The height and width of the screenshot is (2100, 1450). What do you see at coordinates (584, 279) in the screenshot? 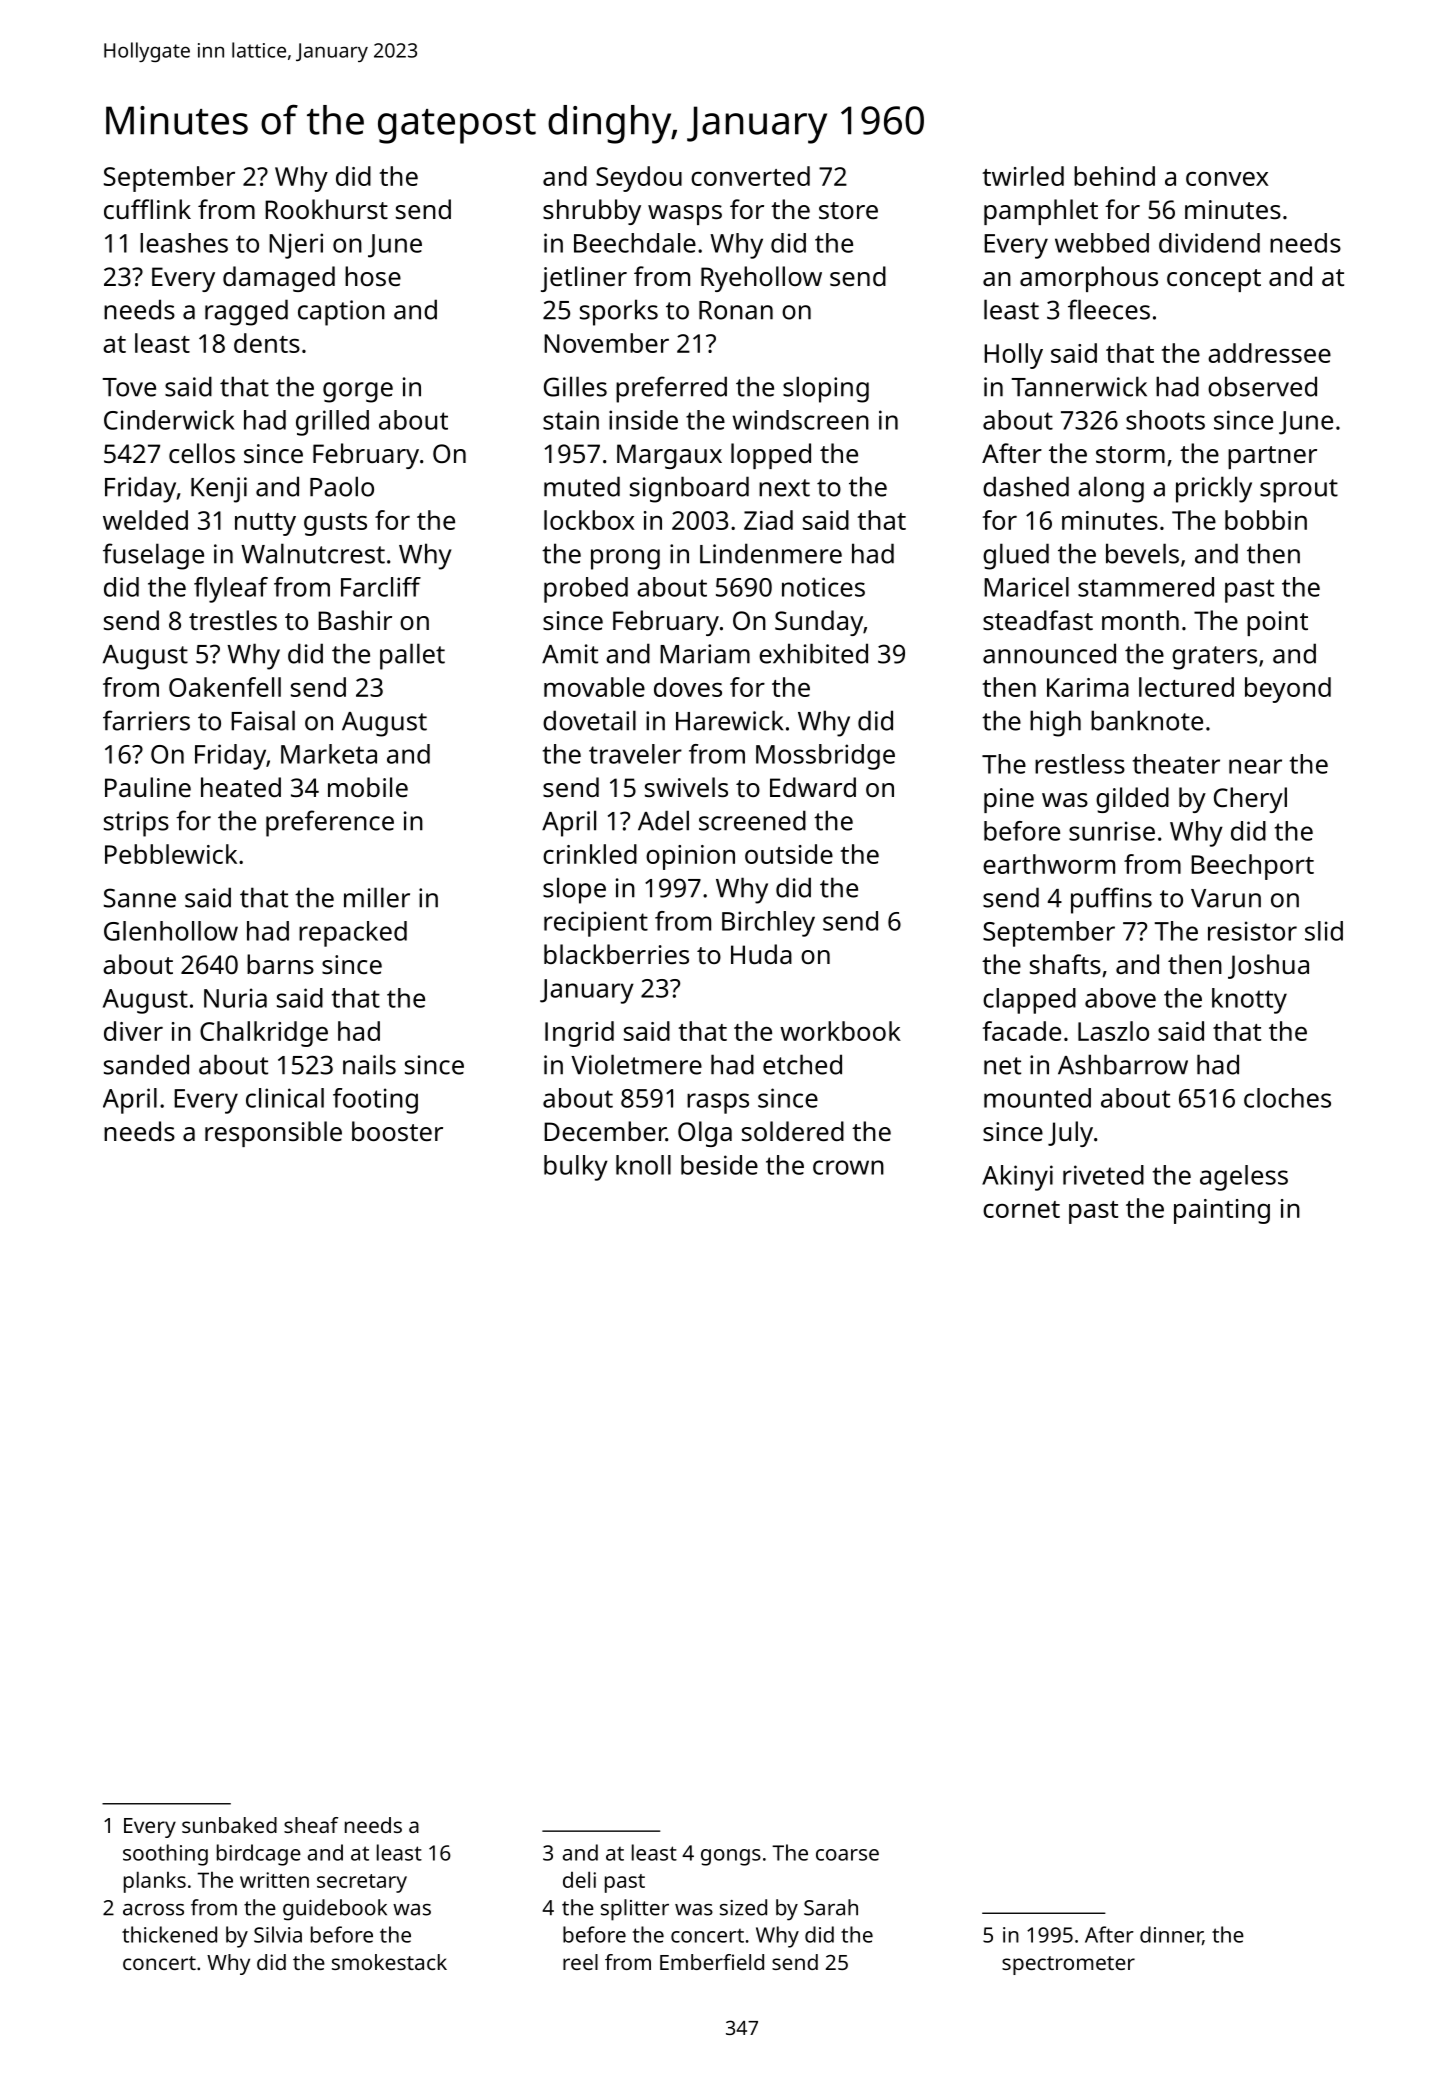
I see `jetliner` at bounding box center [584, 279].
